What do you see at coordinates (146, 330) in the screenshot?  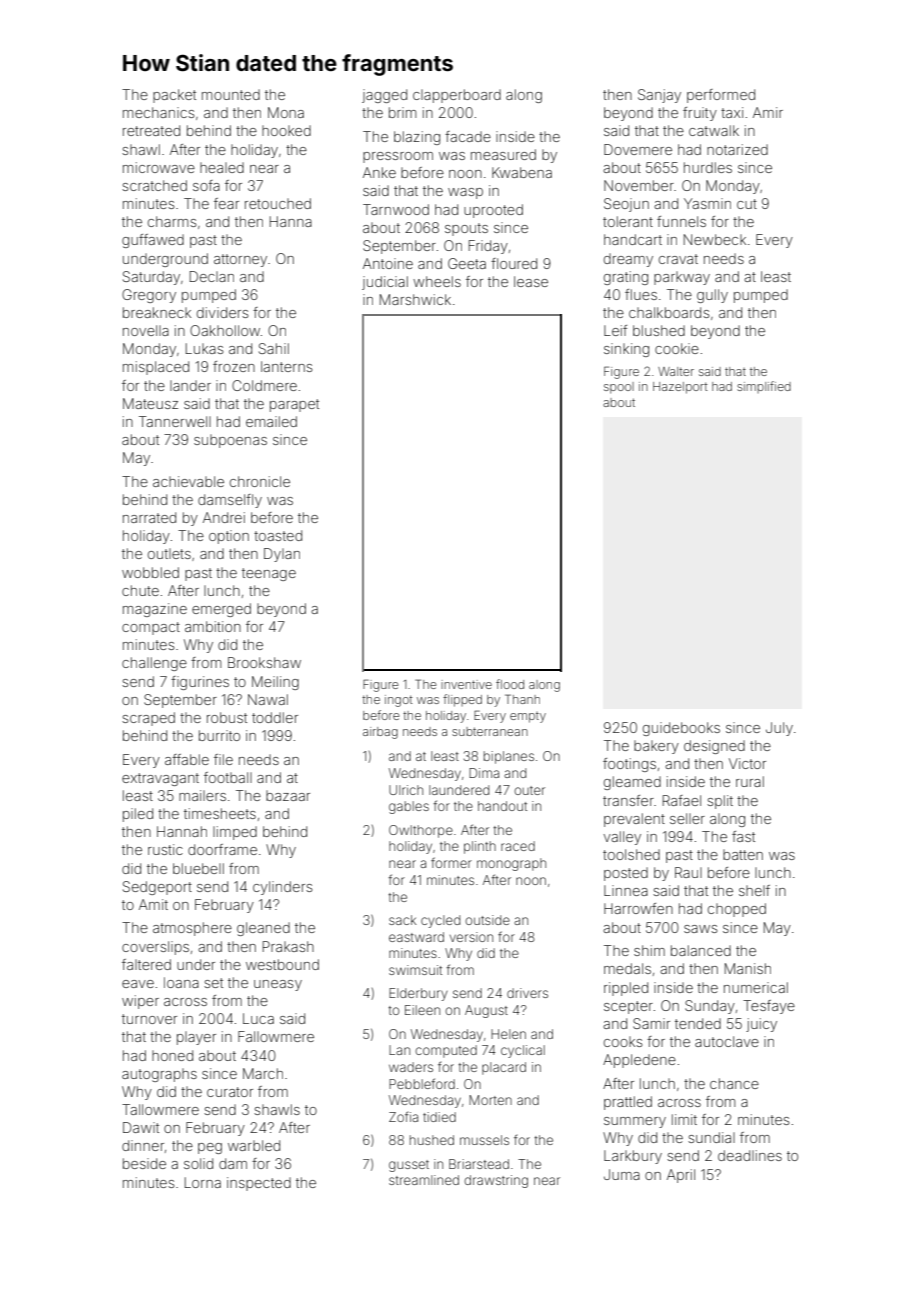 I see `novella` at bounding box center [146, 330].
